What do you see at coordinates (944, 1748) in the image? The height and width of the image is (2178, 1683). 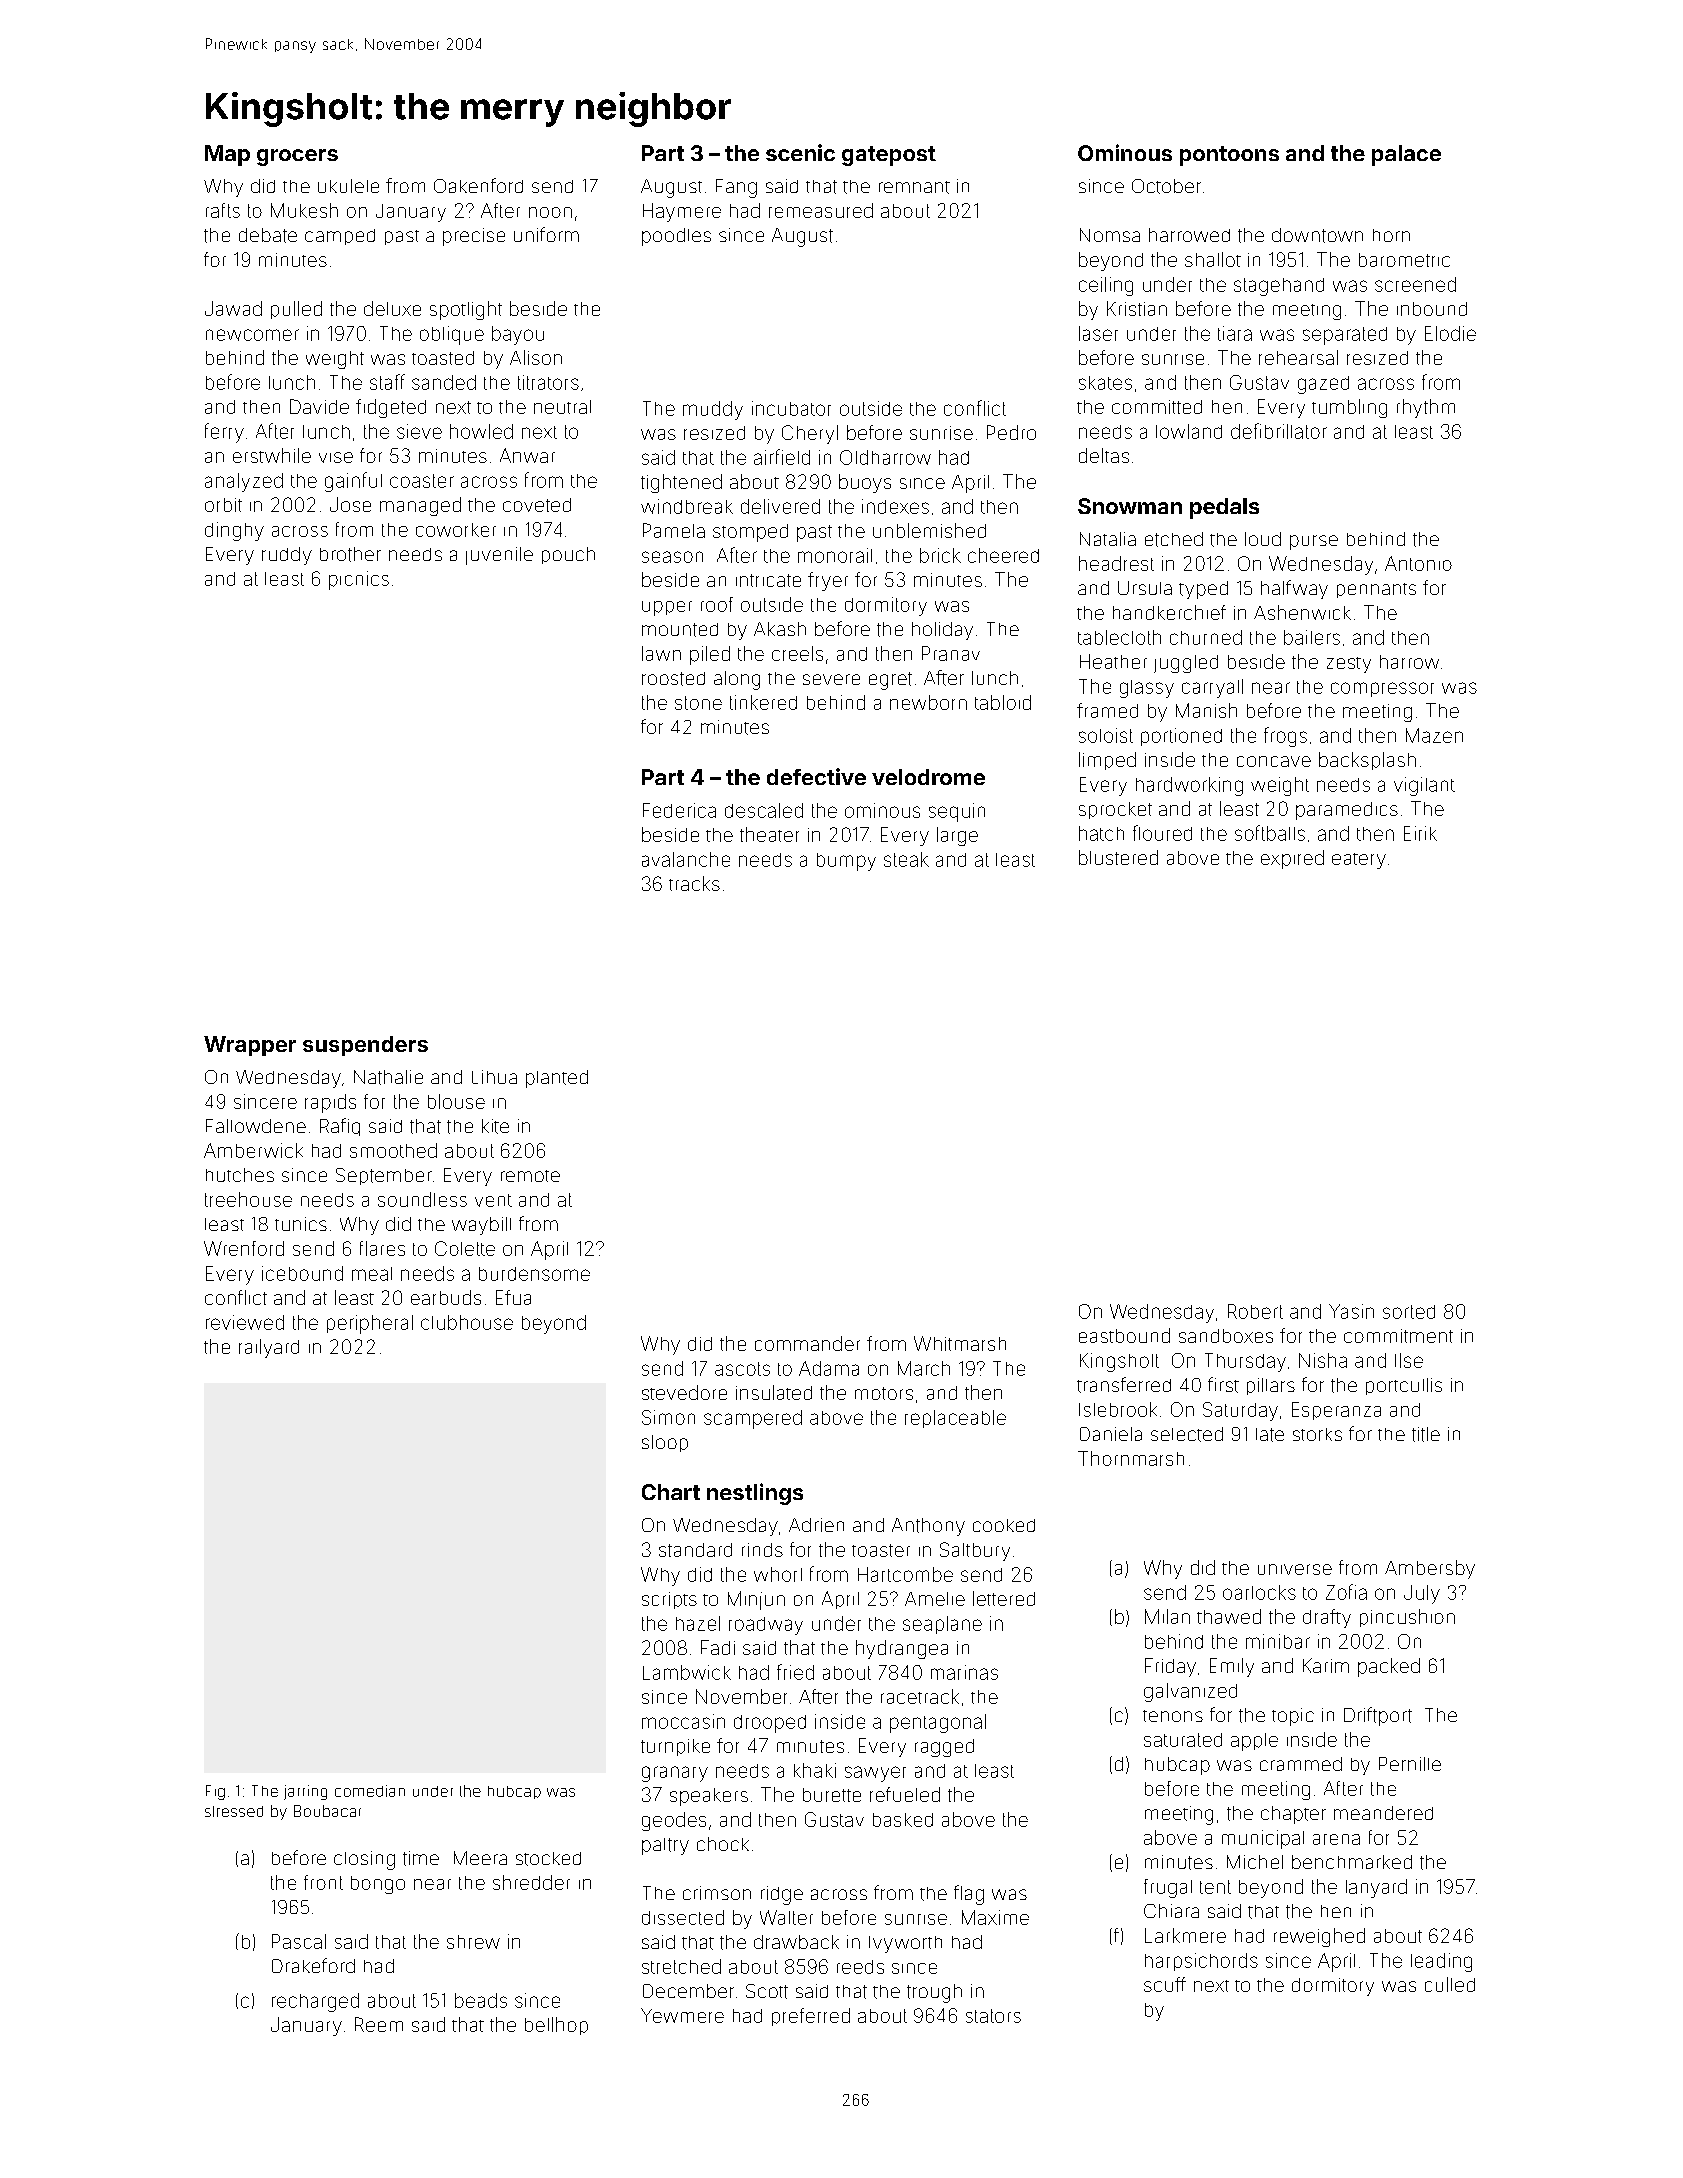 I see `ragged` at bounding box center [944, 1748].
